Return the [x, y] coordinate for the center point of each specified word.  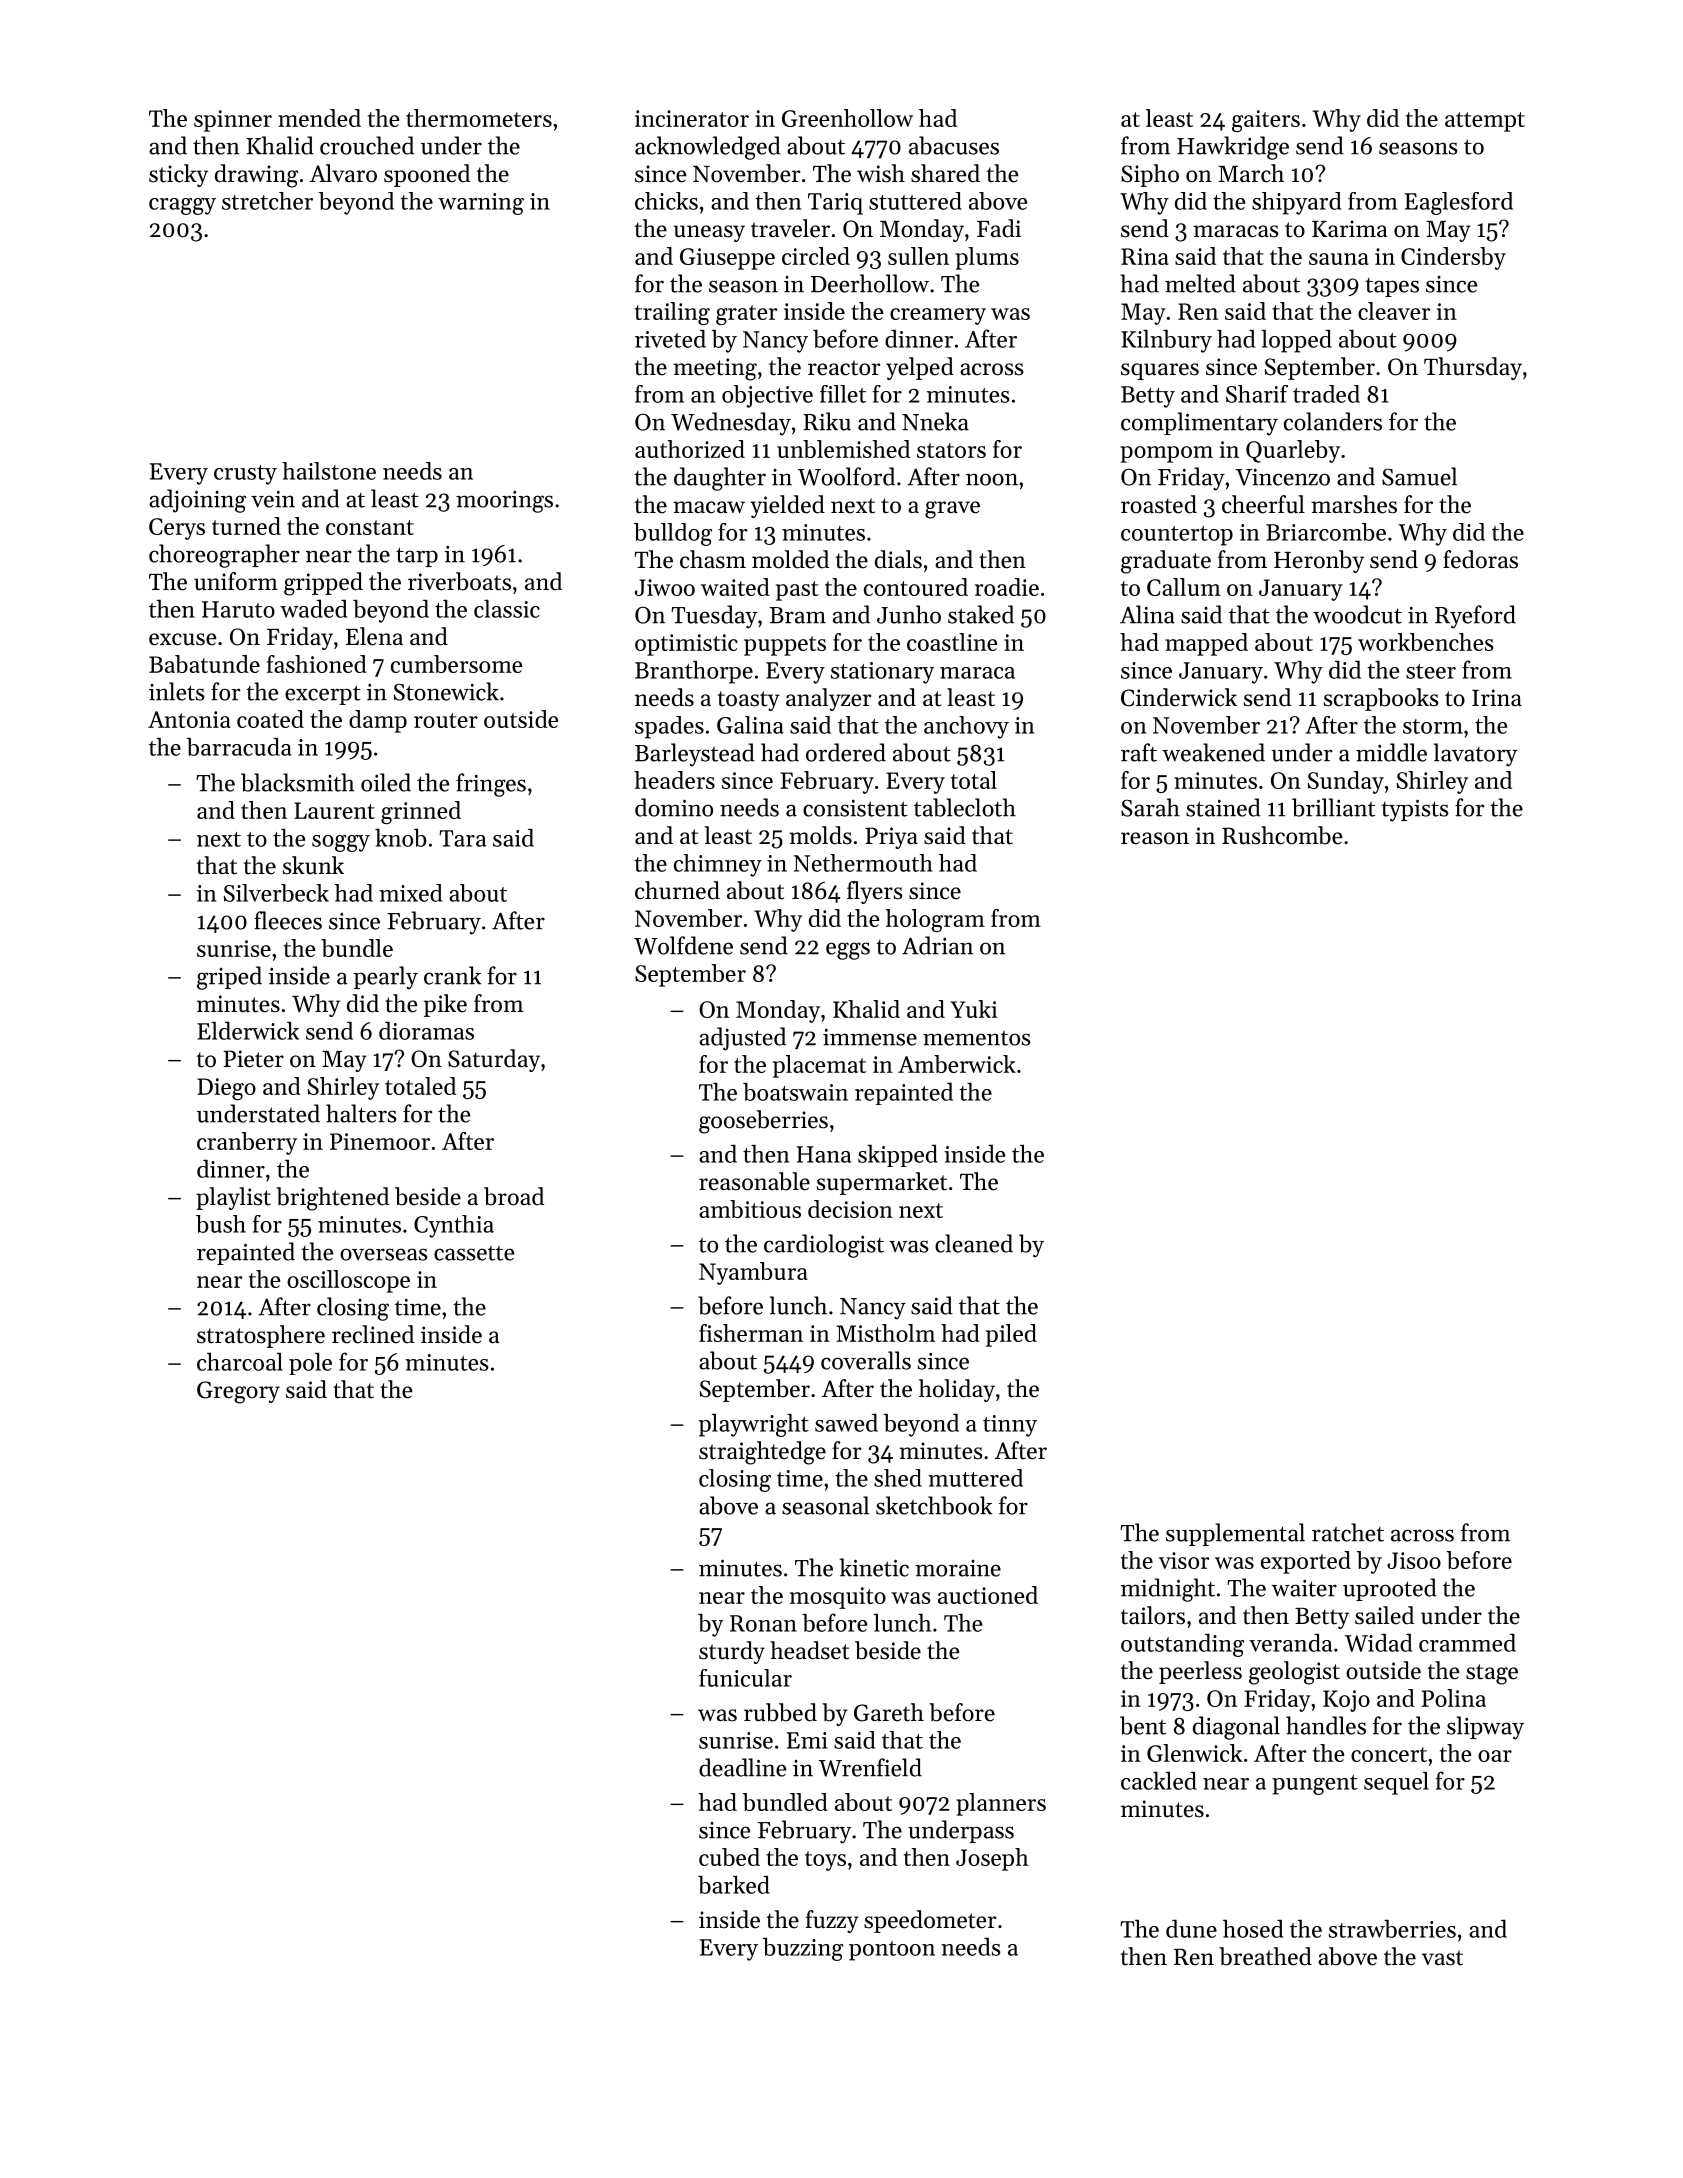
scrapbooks [1381, 699]
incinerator [692, 118]
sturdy [732, 1652]
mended [319, 118]
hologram [935, 920]
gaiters [1266, 121]
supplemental [1235, 1534]
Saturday [494, 1060]
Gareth [889, 1712]
